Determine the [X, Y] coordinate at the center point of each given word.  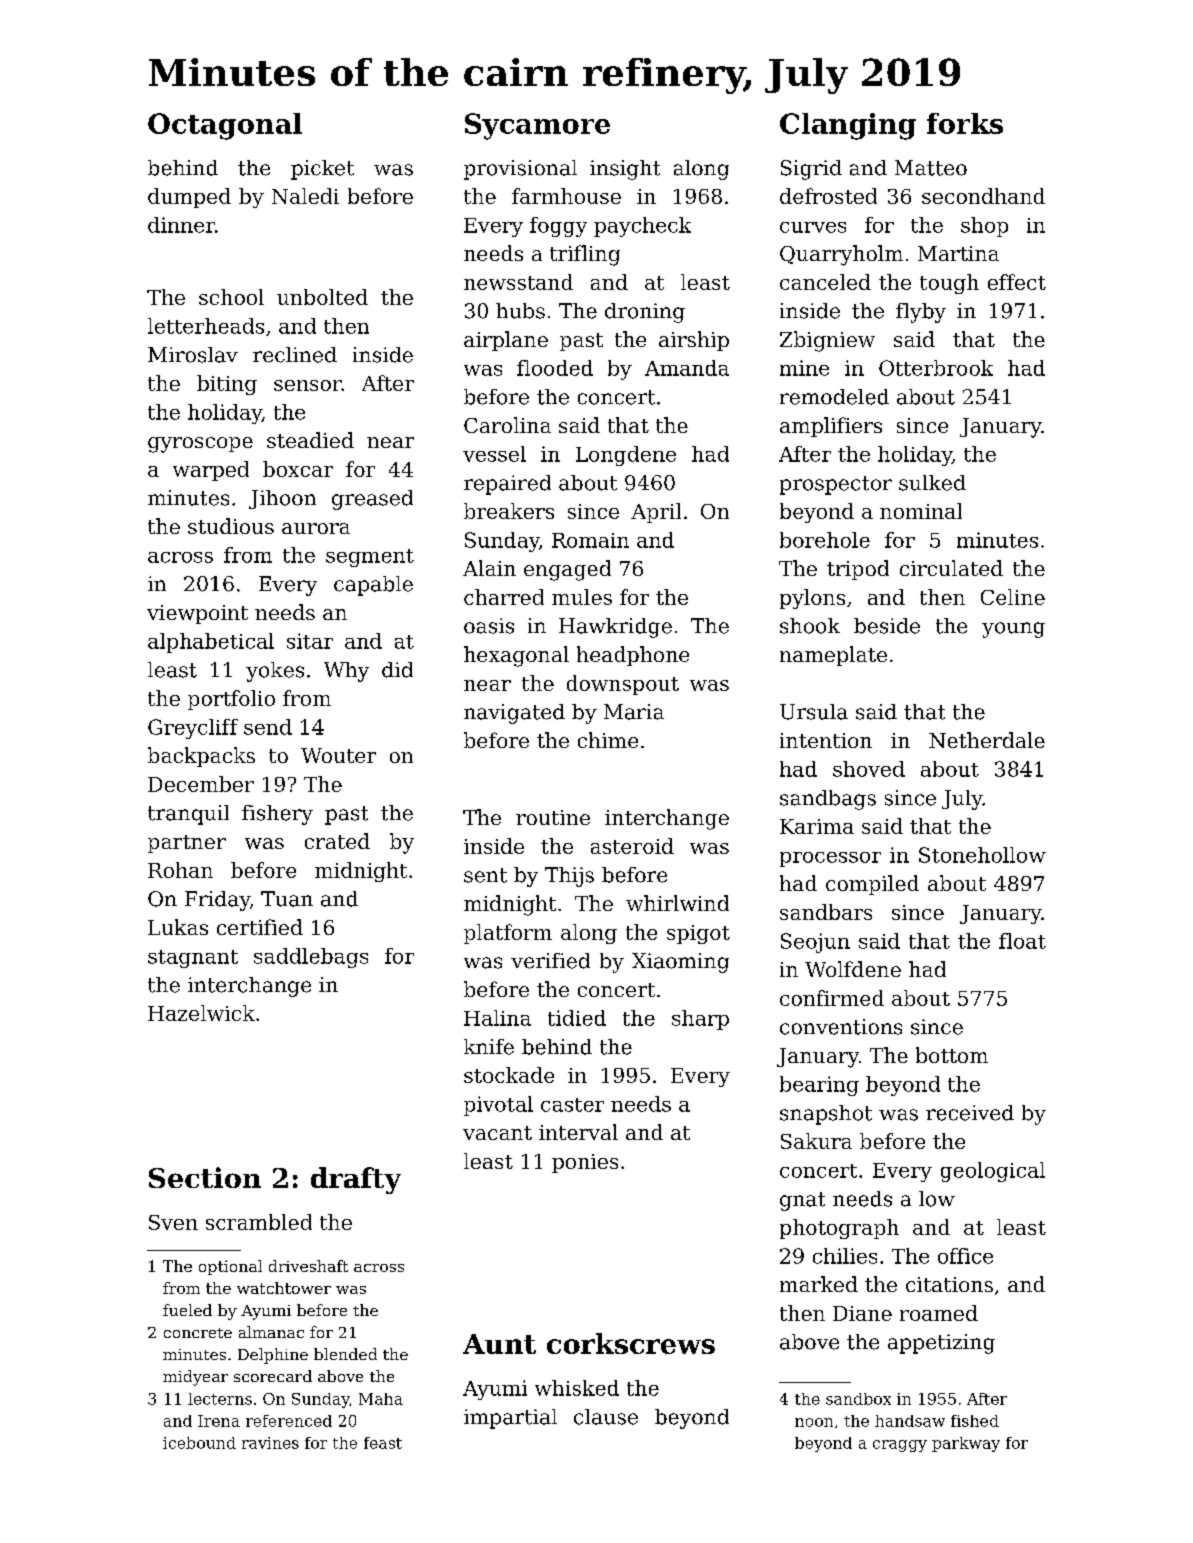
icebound [199, 1443]
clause [606, 1417]
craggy [900, 1446]
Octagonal [225, 126]
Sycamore [537, 126]
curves [813, 227]
